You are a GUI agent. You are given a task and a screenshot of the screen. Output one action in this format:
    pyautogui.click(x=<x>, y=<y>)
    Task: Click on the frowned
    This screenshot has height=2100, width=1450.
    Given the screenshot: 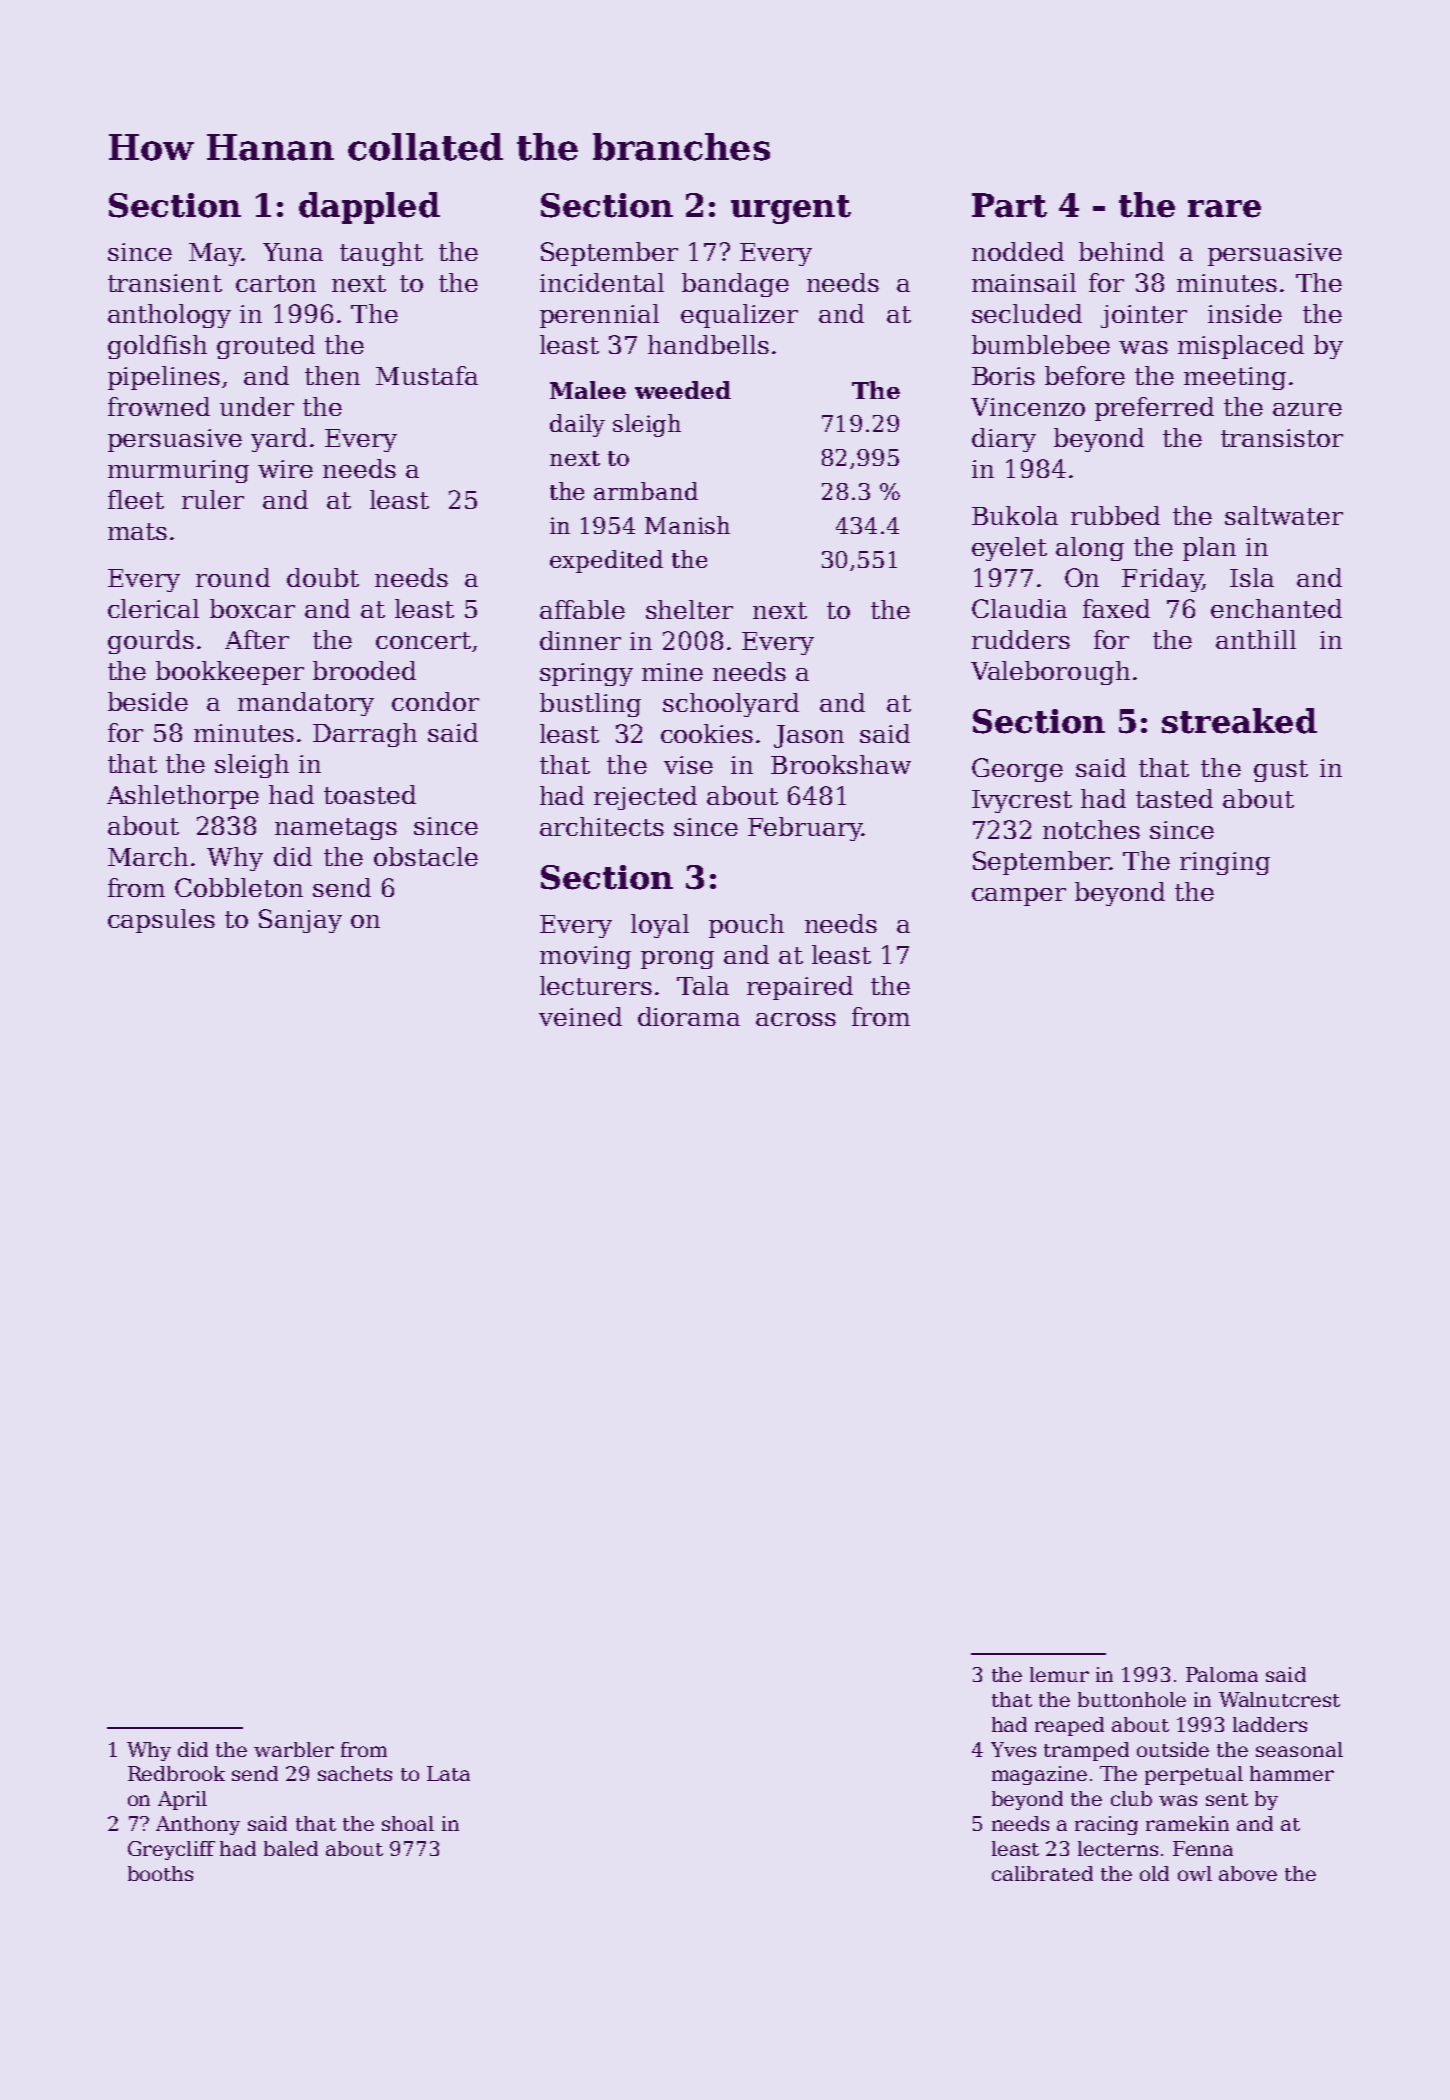 What is the action you would take?
    pyautogui.click(x=159, y=406)
